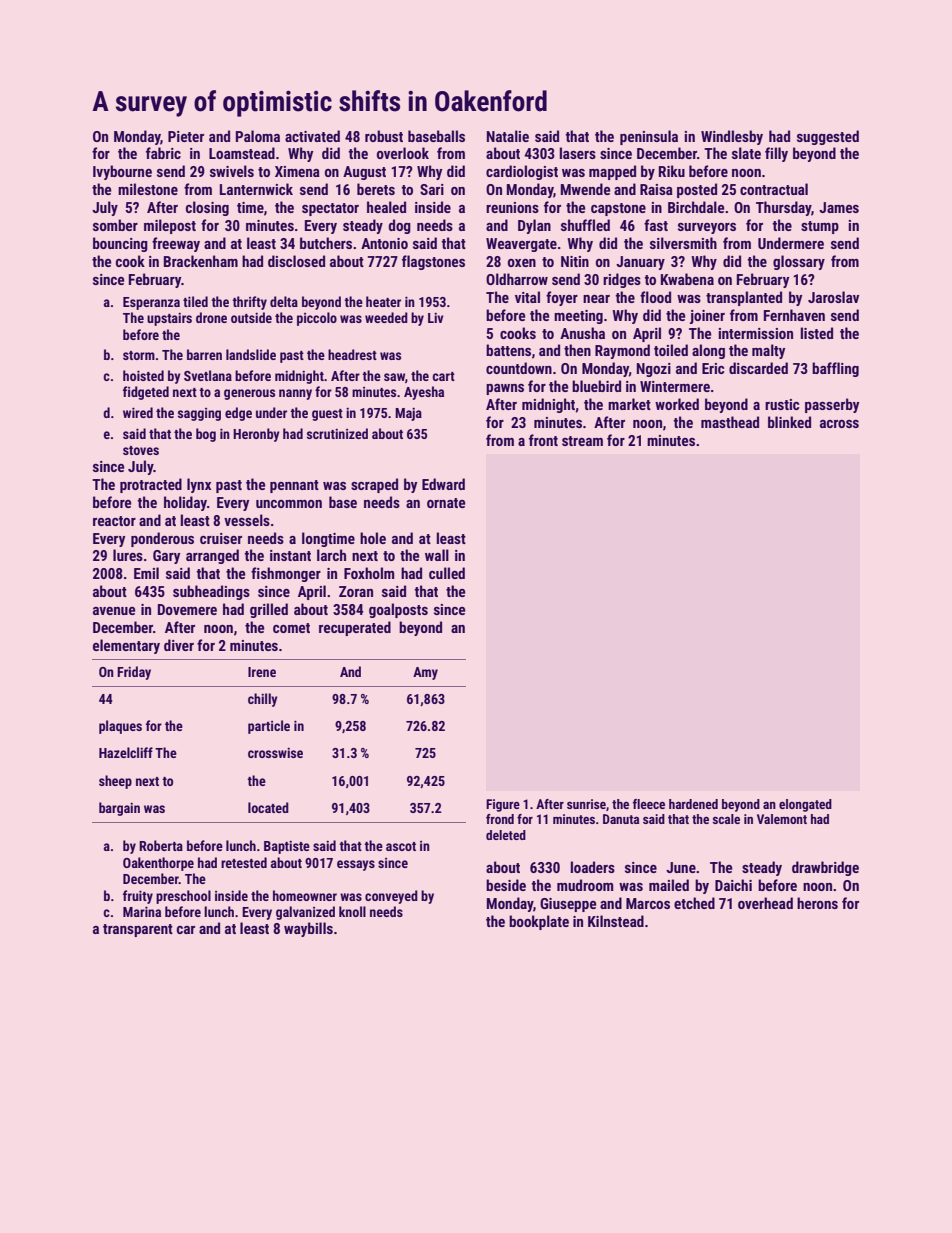  Describe the element at coordinates (575, 261) in the document. I see `Nitin` at that location.
